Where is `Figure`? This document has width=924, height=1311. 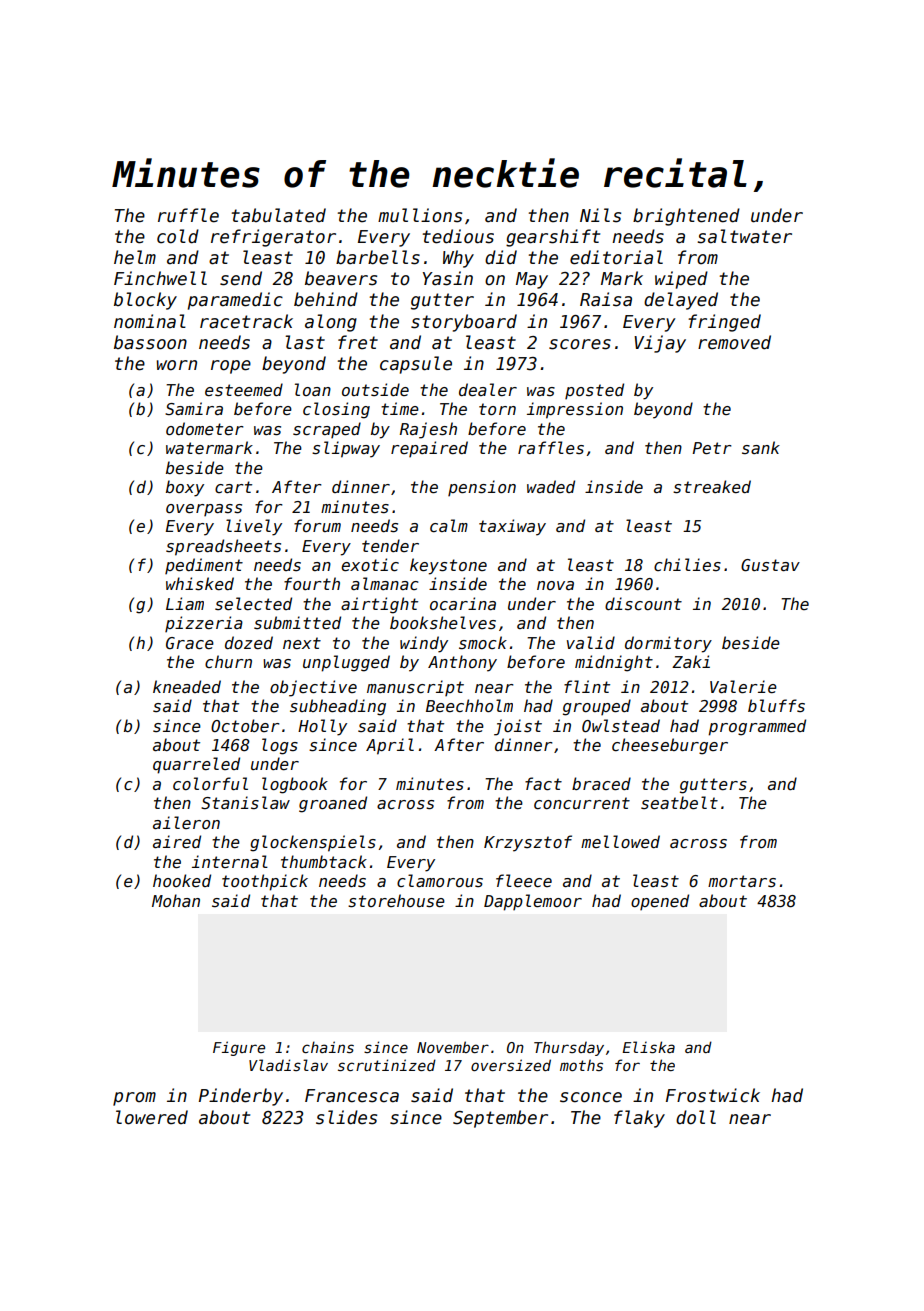 Figure is located at coordinates (239, 1048).
